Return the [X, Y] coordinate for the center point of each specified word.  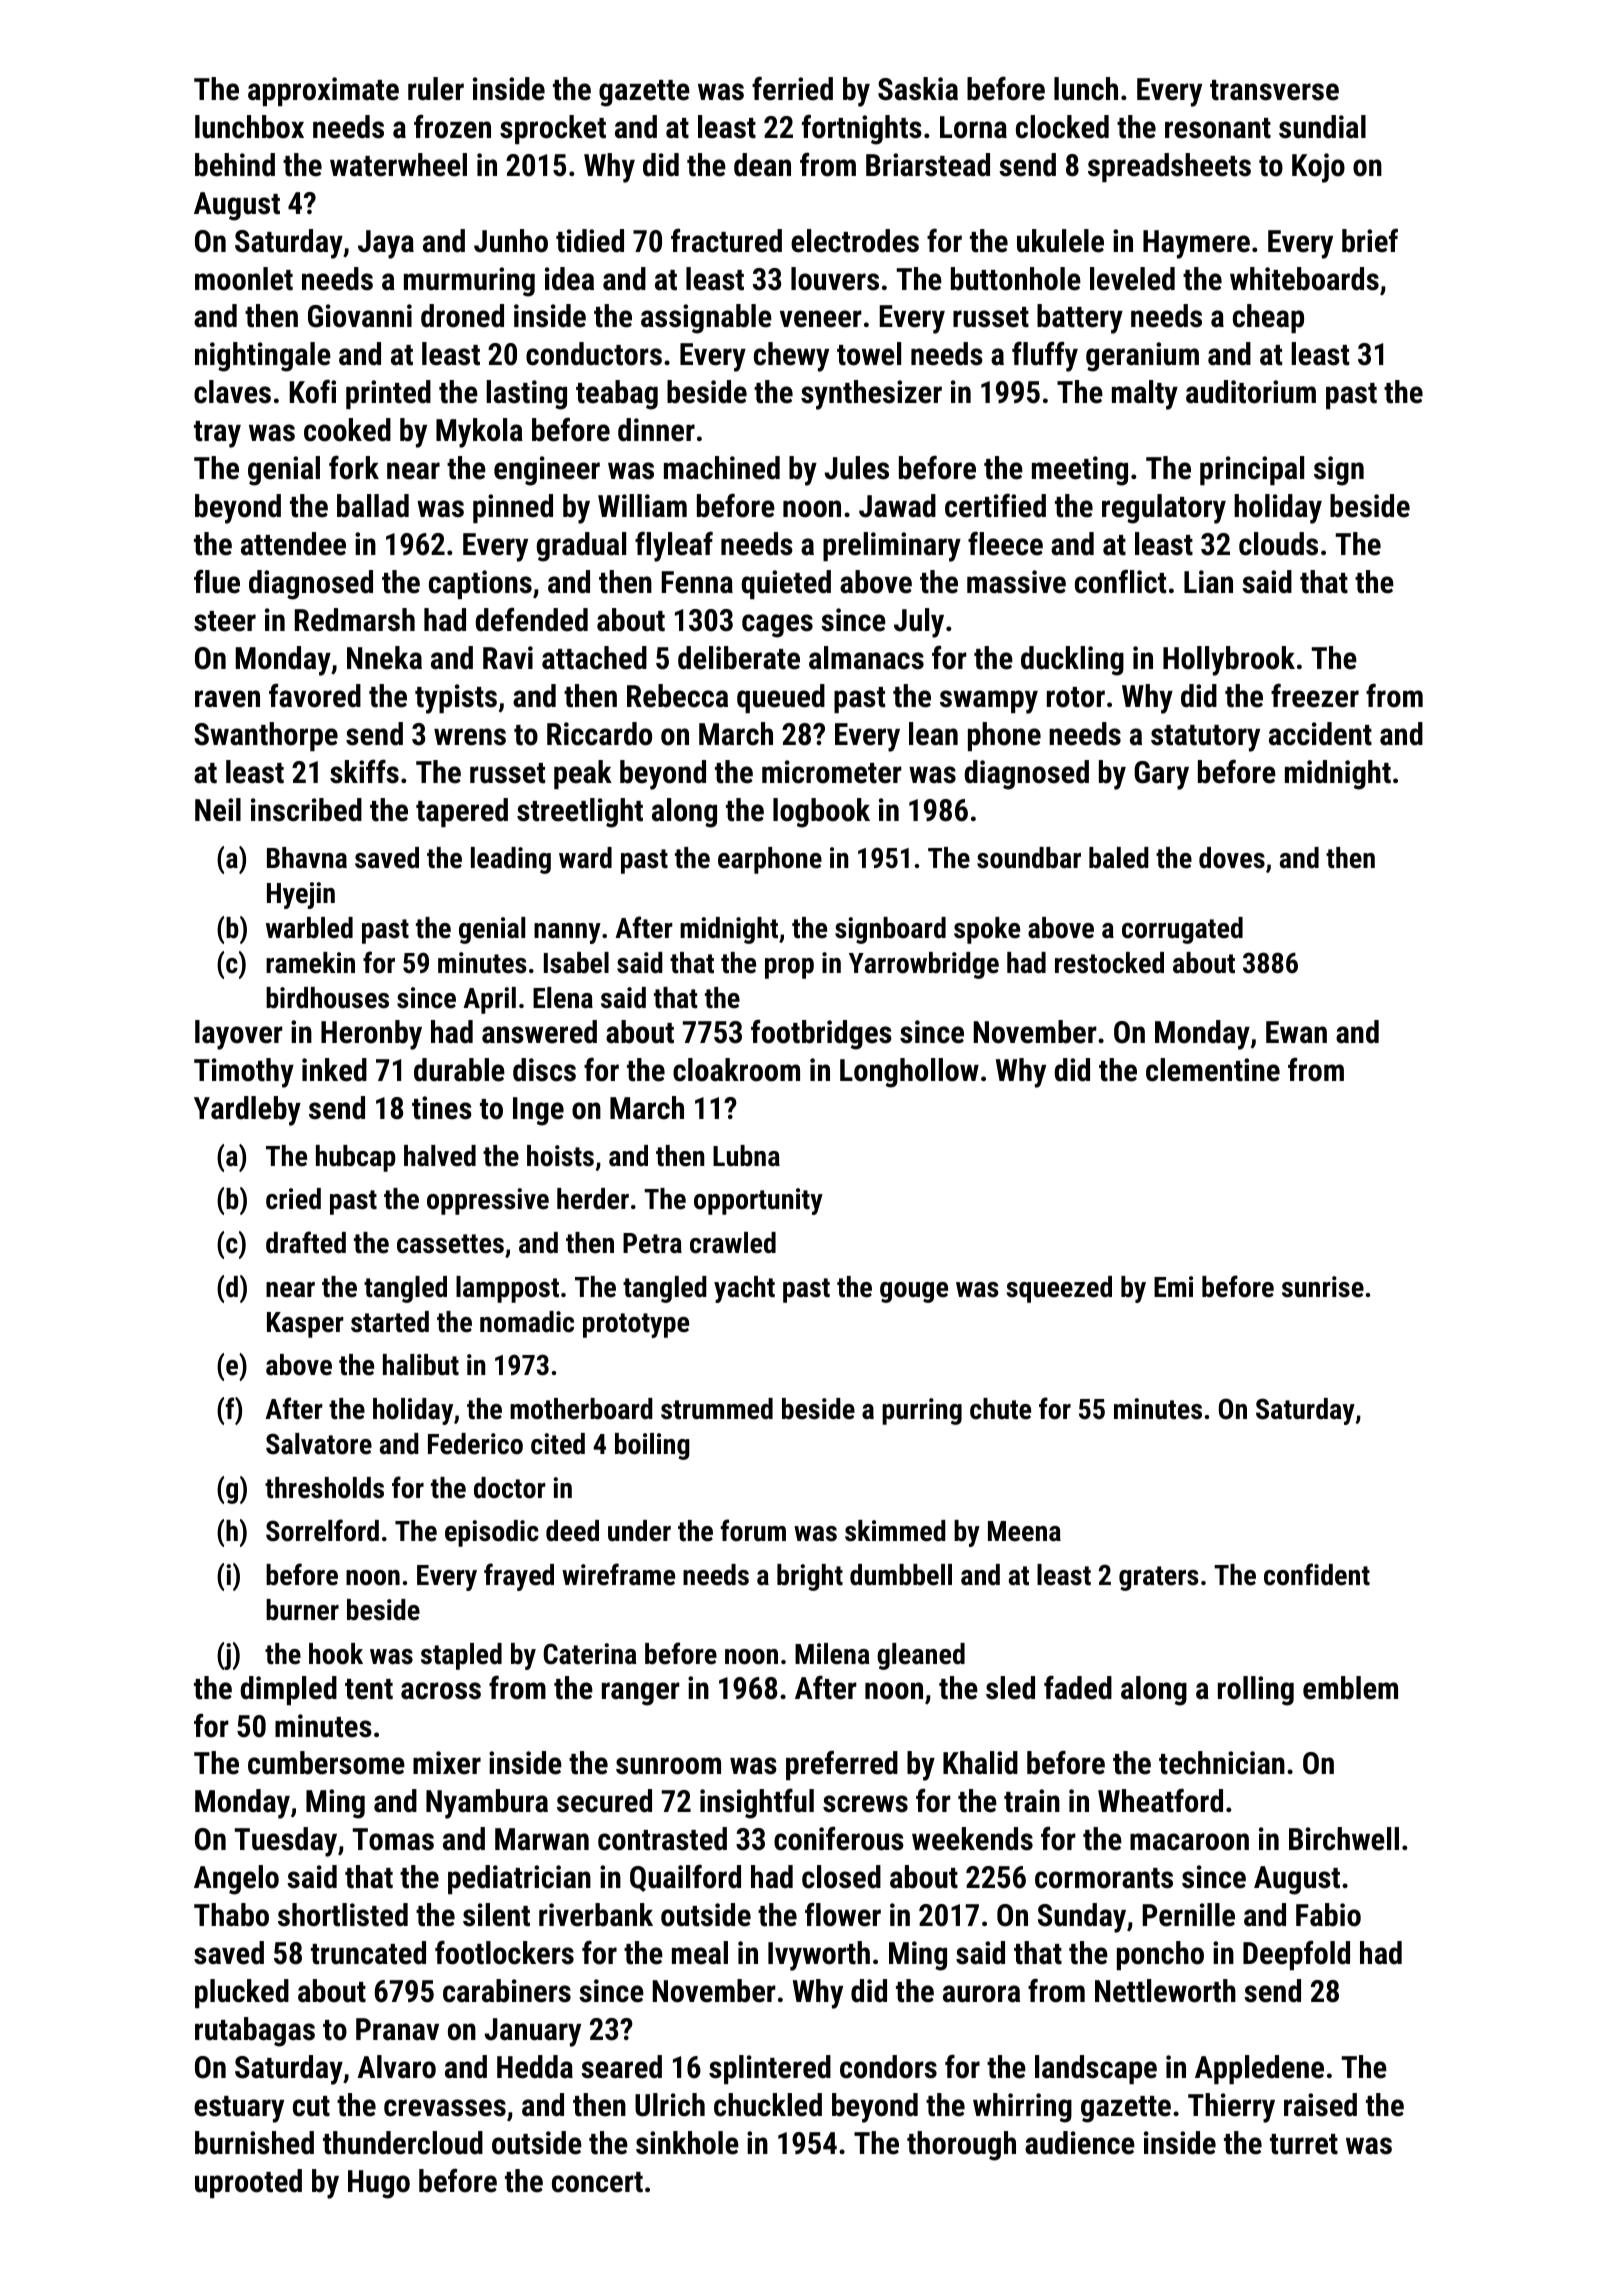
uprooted [248, 2183]
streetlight [580, 813]
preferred [842, 1765]
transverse [1274, 90]
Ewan [1296, 1032]
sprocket [553, 129]
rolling [1256, 1691]
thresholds [324, 1488]
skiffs [364, 771]
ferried [792, 88]
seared [621, 2067]
